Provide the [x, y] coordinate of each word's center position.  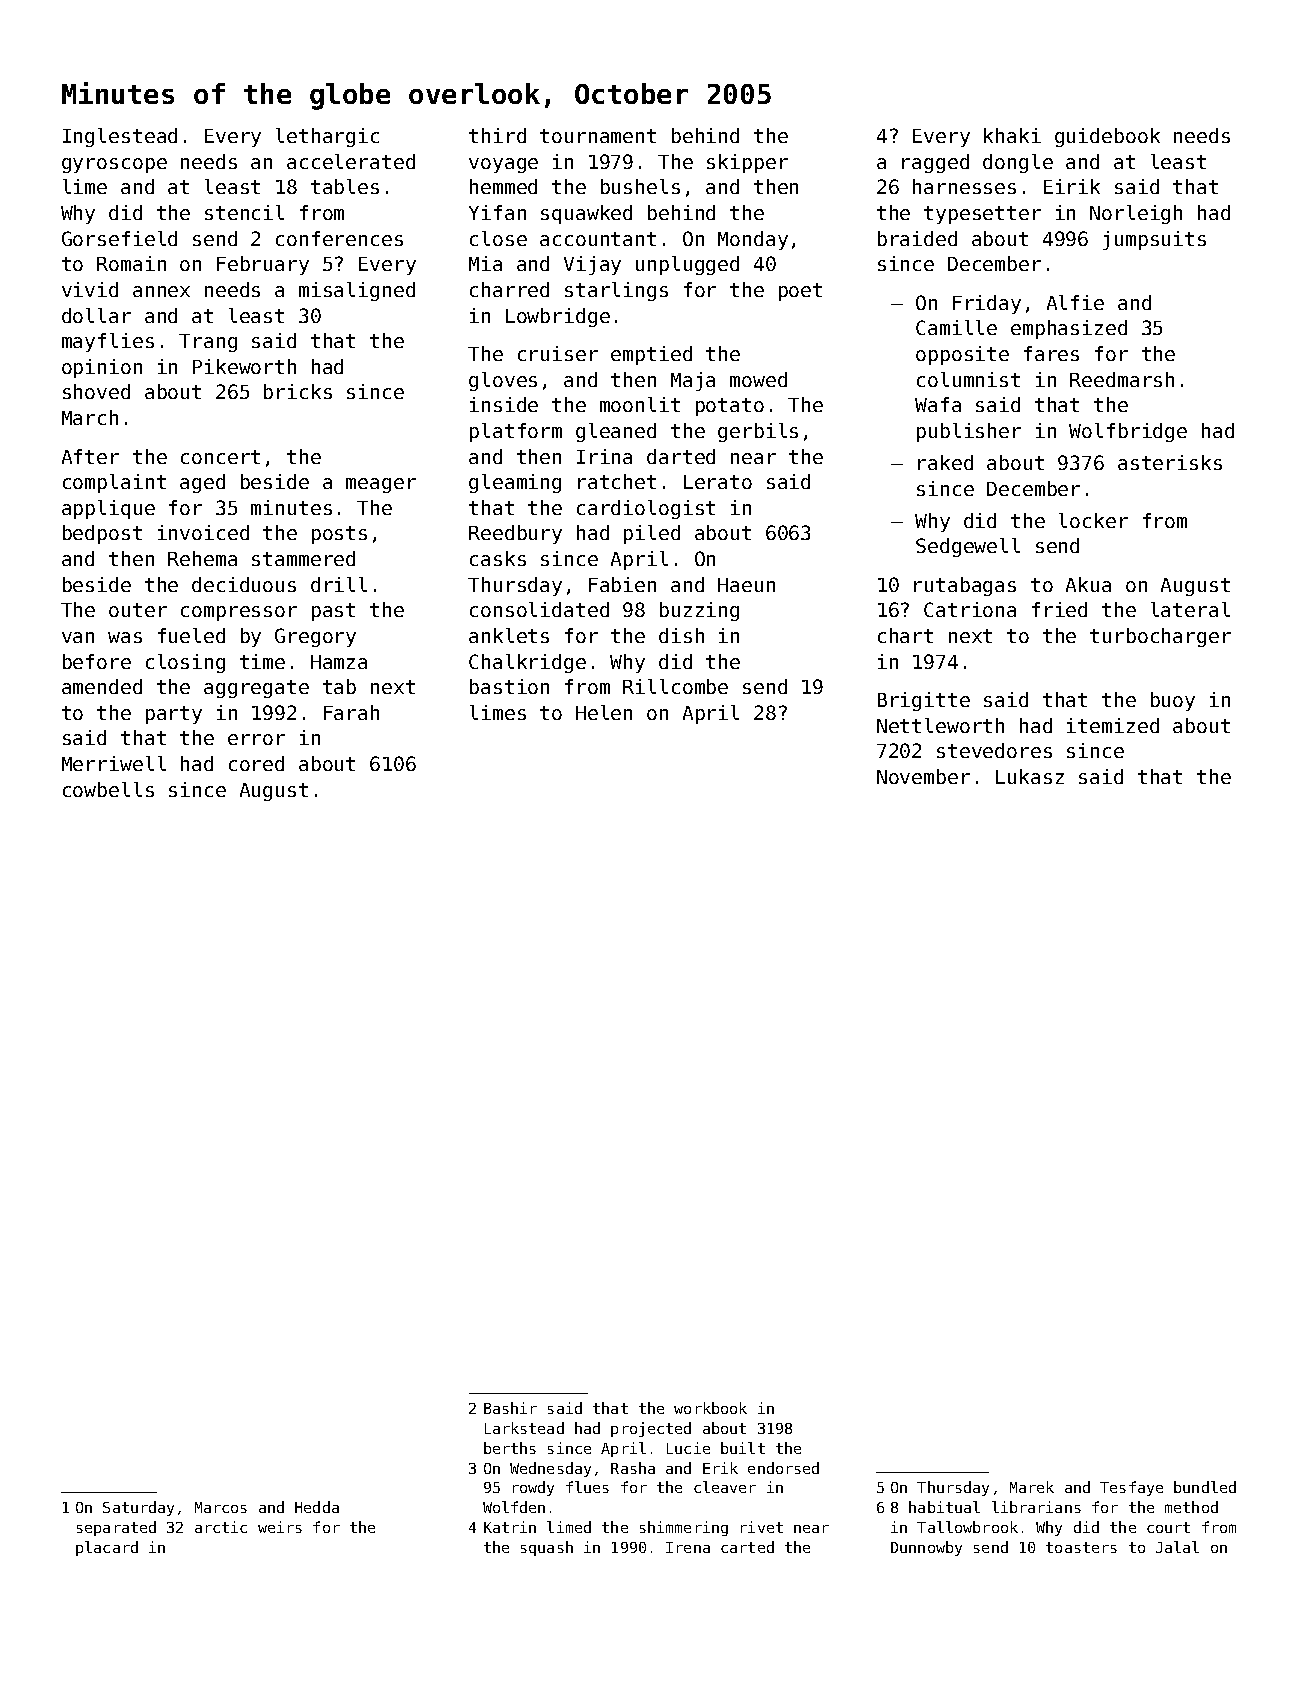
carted [747, 1547]
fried [1059, 609]
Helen [604, 712]
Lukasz [1030, 776]
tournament [598, 136]
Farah [351, 712]
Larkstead [524, 1428]
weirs [280, 1527]
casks [498, 558]
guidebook [1107, 137]
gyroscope [114, 165]
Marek [1032, 1487]
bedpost [102, 534]
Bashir [510, 1408]
